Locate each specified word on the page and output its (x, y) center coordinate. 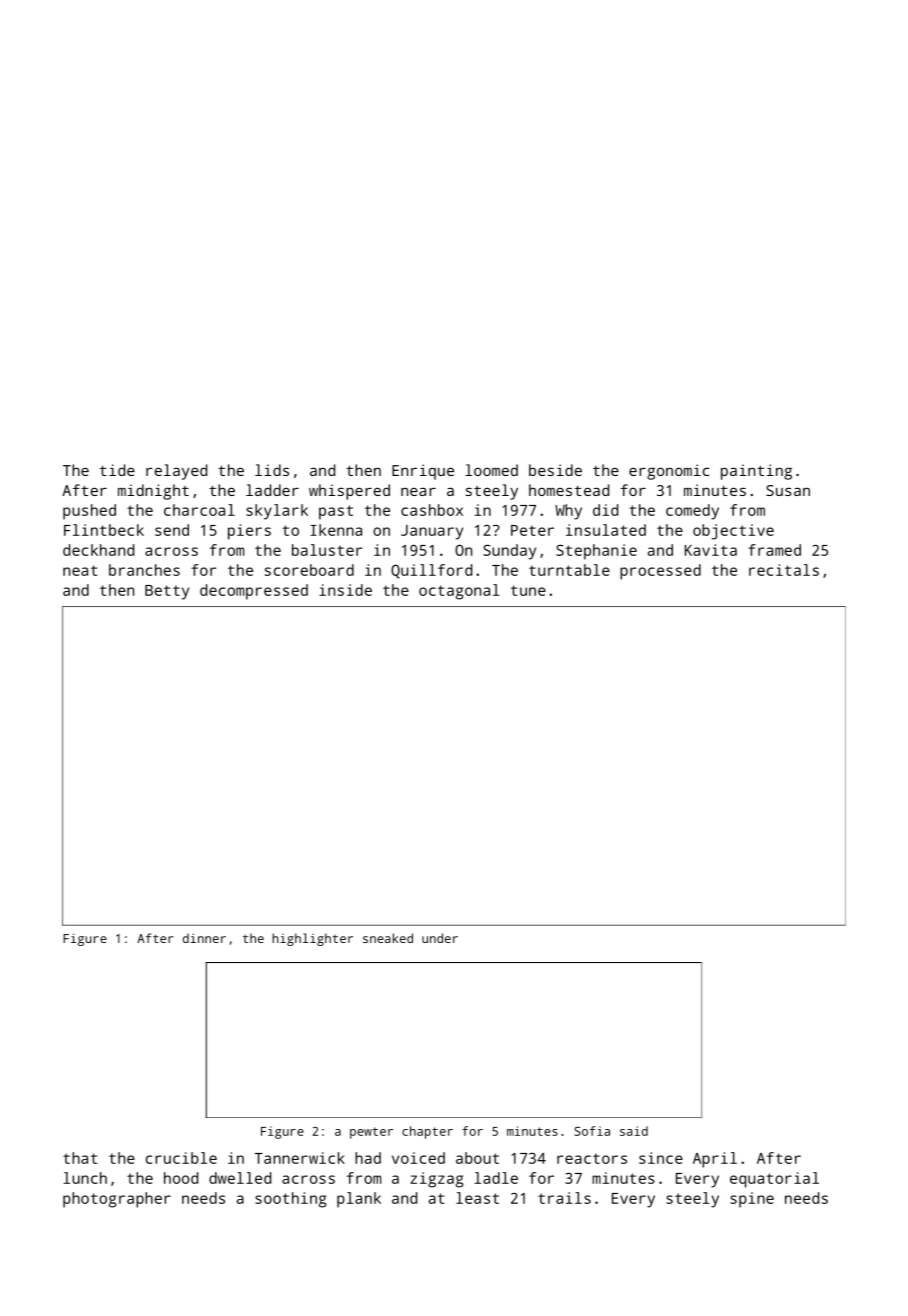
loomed (491, 470)
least (477, 1198)
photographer (117, 1200)
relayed (176, 472)
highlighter (312, 939)
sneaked (388, 938)
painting (756, 472)
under (440, 938)
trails (564, 1198)
